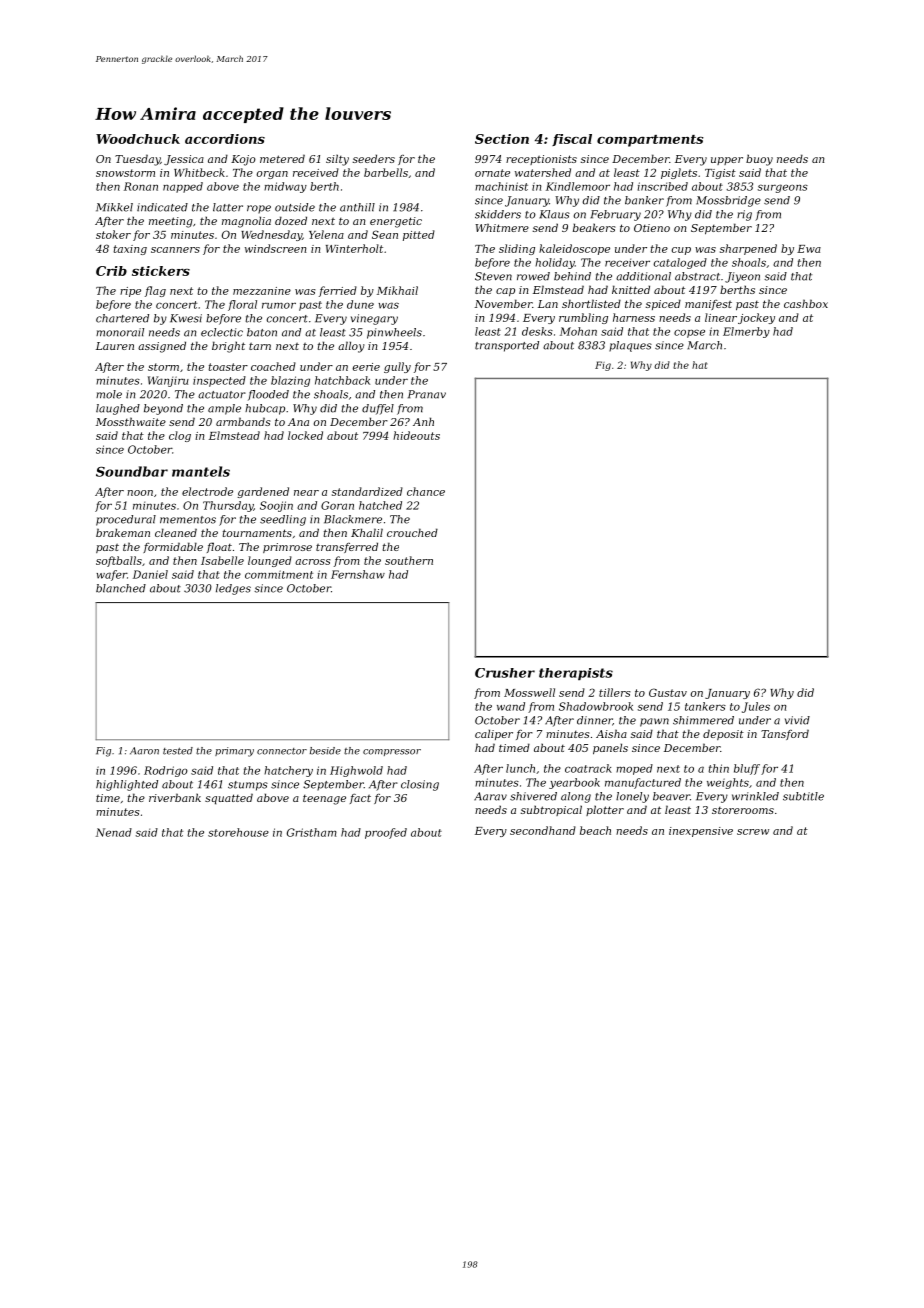 The width and height of the document is (924, 1308). I want to click on silty, so click(337, 160).
